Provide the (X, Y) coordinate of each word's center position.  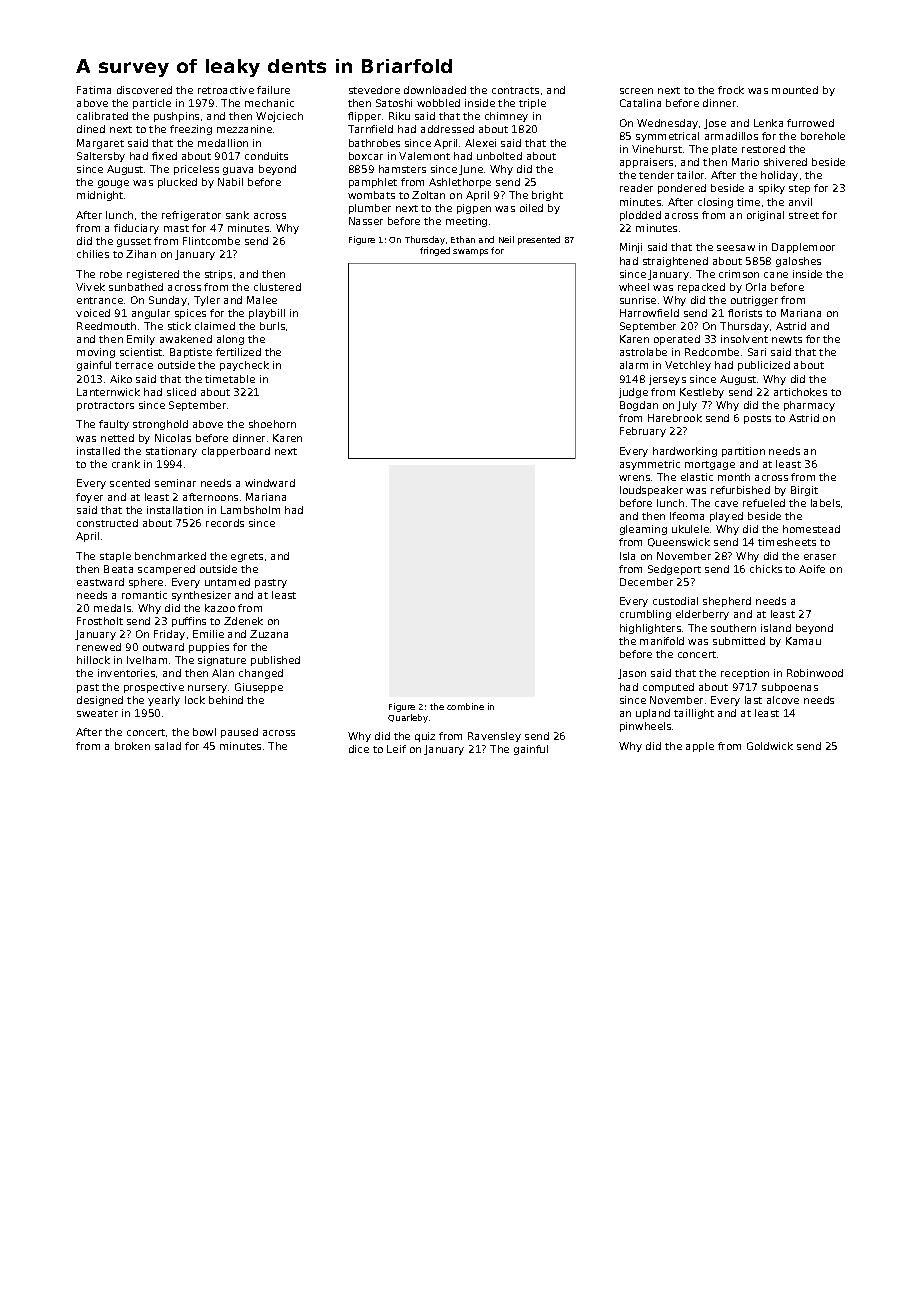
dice (359, 749)
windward (270, 483)
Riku (399, 116)
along (230, 340)
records (225, 523)
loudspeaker (651, 491)
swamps (470, 252)
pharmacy (809, 406)
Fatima (94, 90)
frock (731, 90)
